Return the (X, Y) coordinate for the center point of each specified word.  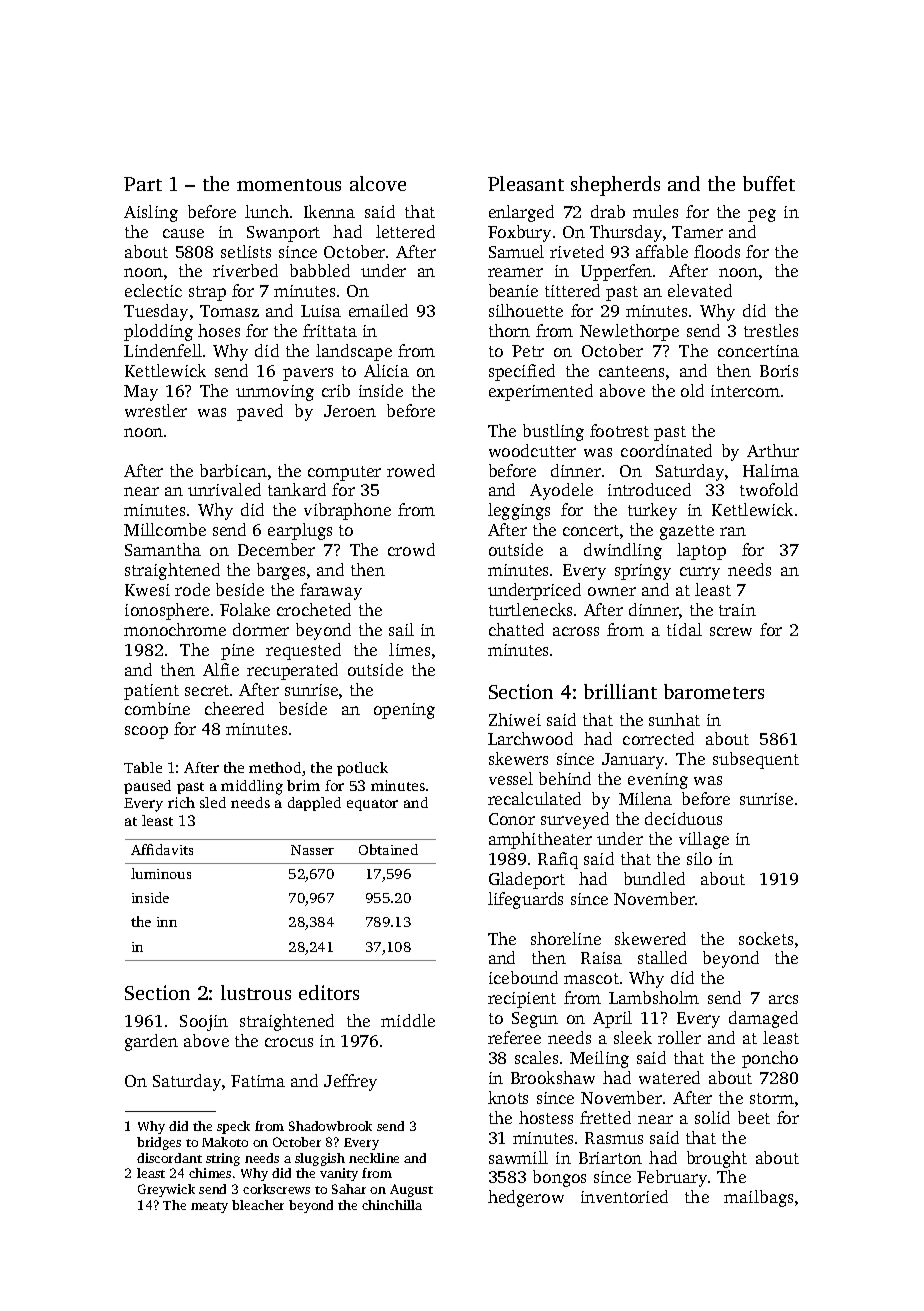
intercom (745, 391)
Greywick (166, 1190)
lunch (267, 211)
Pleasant (526, 183)
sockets (766, 938)
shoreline (566, 938)
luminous (161, 873)
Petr (528, 351)
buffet (769, 183)
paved (260, 412)
